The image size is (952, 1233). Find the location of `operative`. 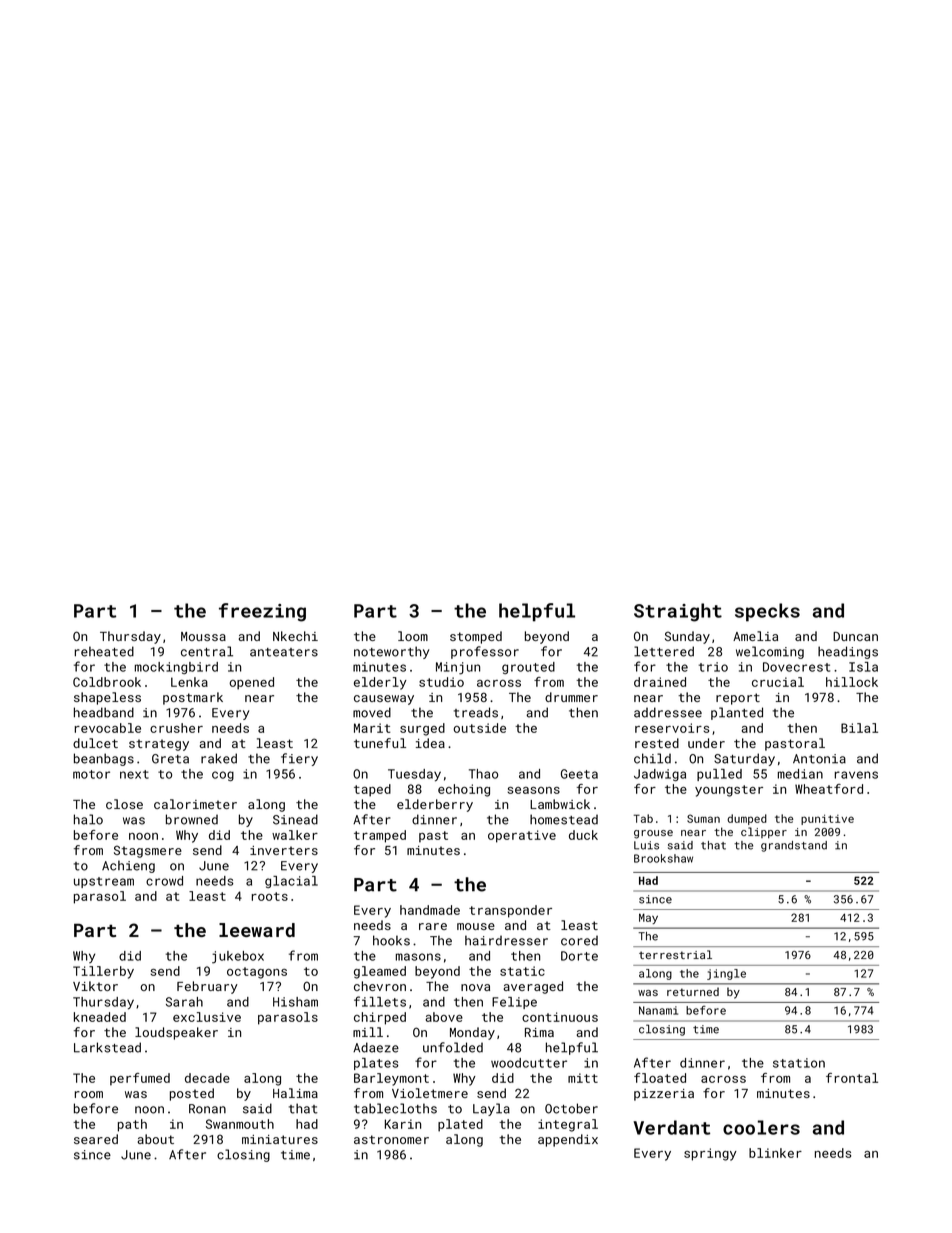

operative is located at coordinates (522, 836).
